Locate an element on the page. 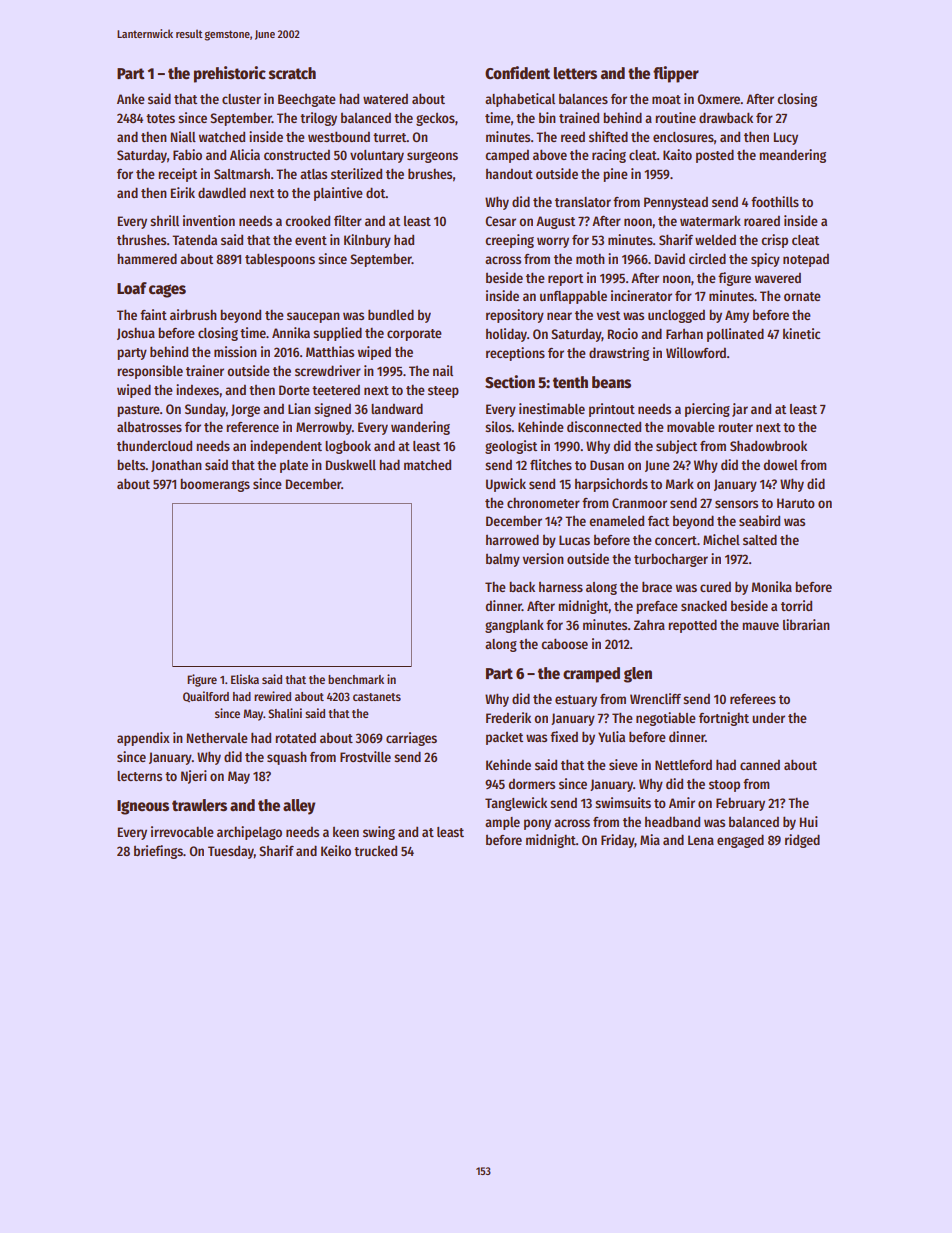 This image has height=1233, width=952. fixed is located at coordinates (564, 736).
